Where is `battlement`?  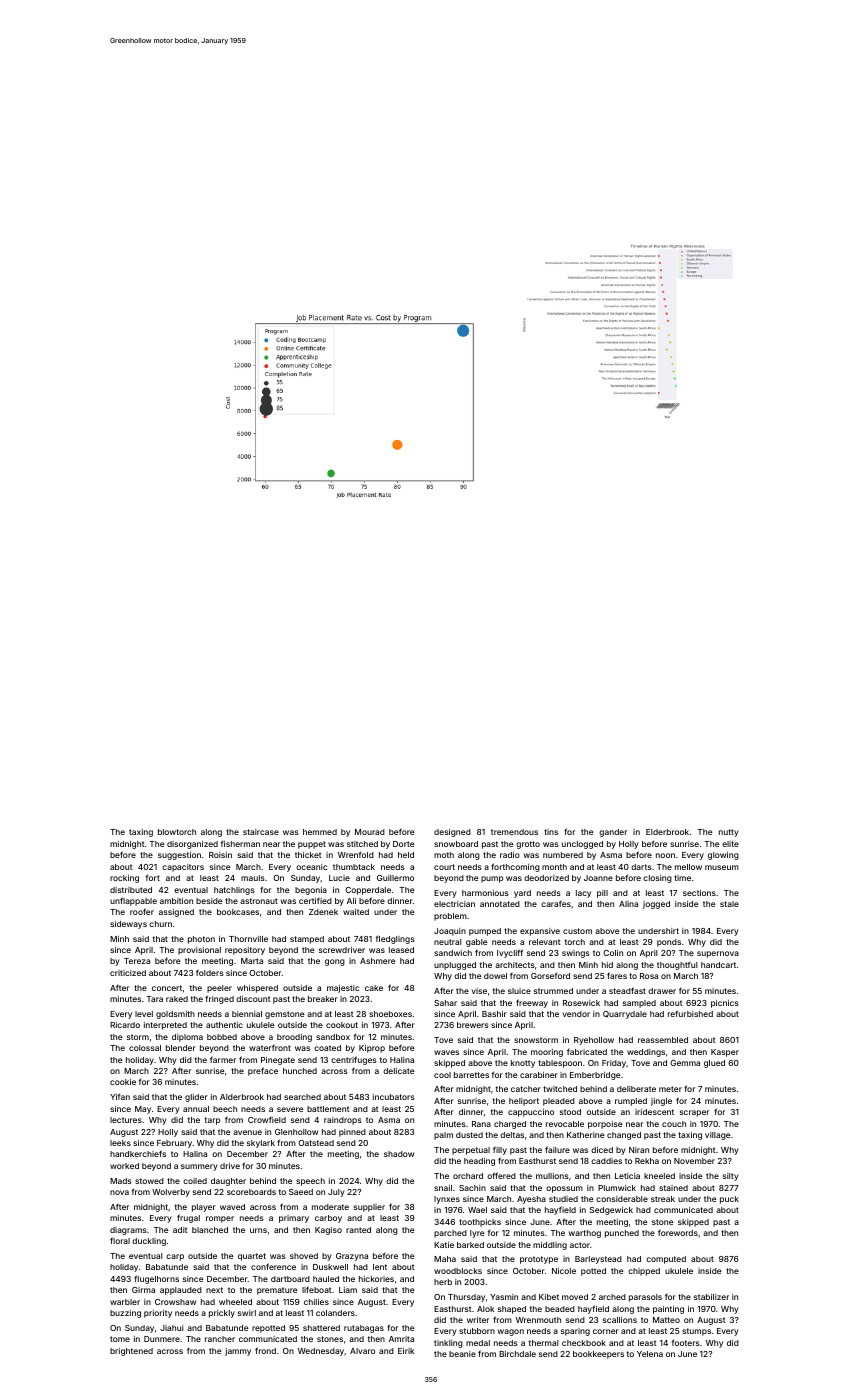
battlement is located at coordinates (328, 1109).
